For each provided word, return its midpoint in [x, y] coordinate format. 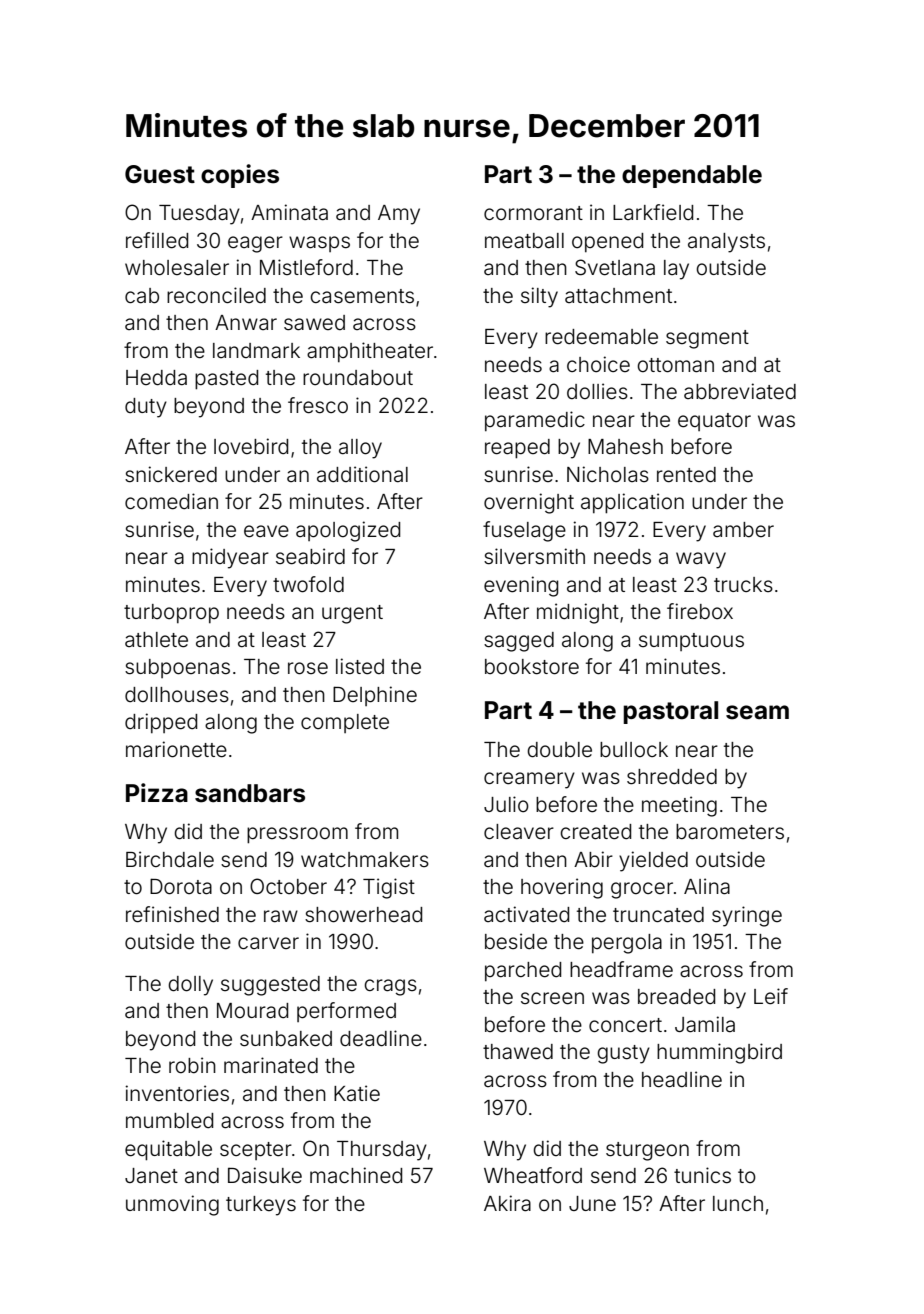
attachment [618, 295]
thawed [518, 1051]
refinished [172, 914]
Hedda [156, 377]
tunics [702, 1175]
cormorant [533, 213]
